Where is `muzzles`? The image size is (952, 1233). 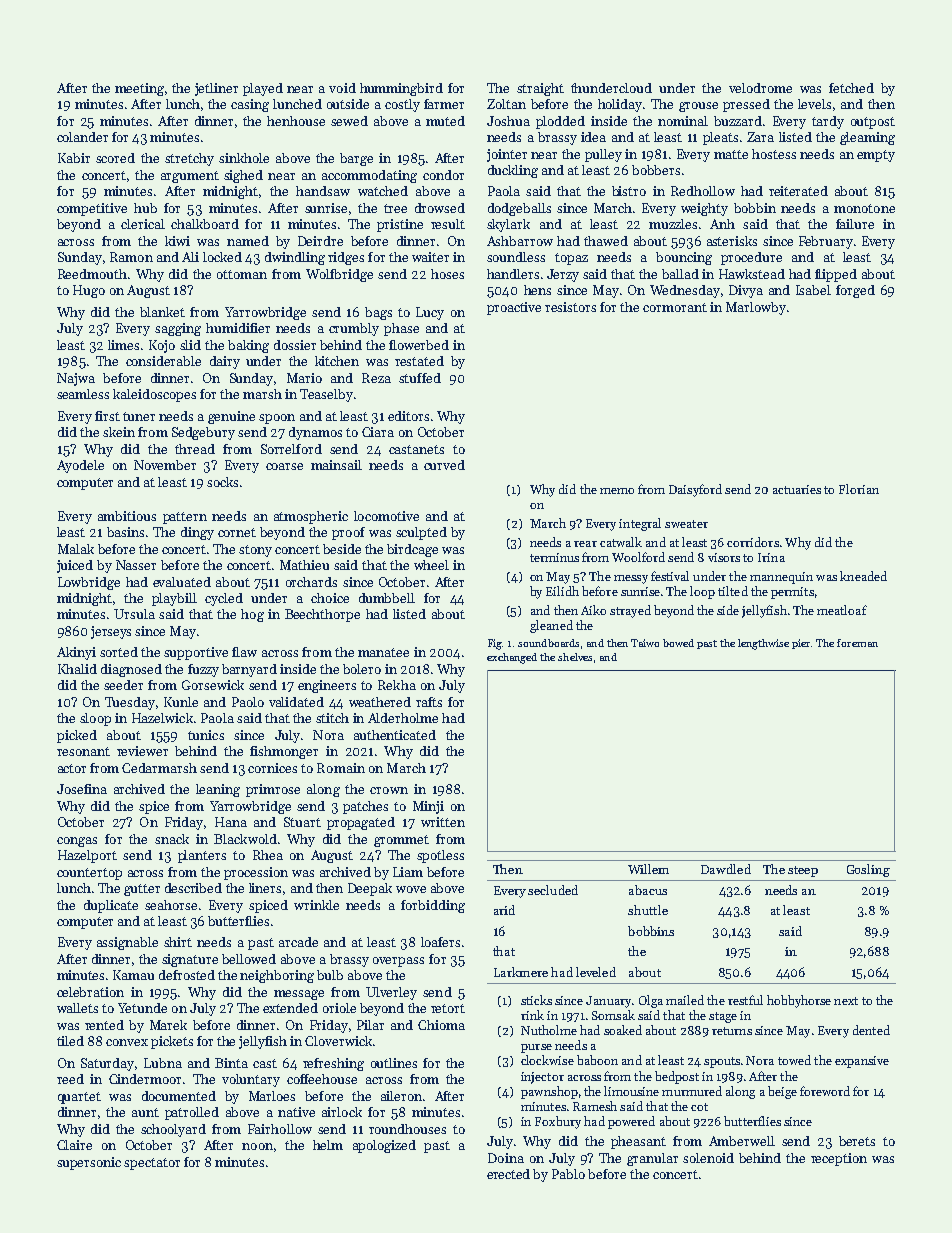
muzzles is located at coordinates (673, 224).
